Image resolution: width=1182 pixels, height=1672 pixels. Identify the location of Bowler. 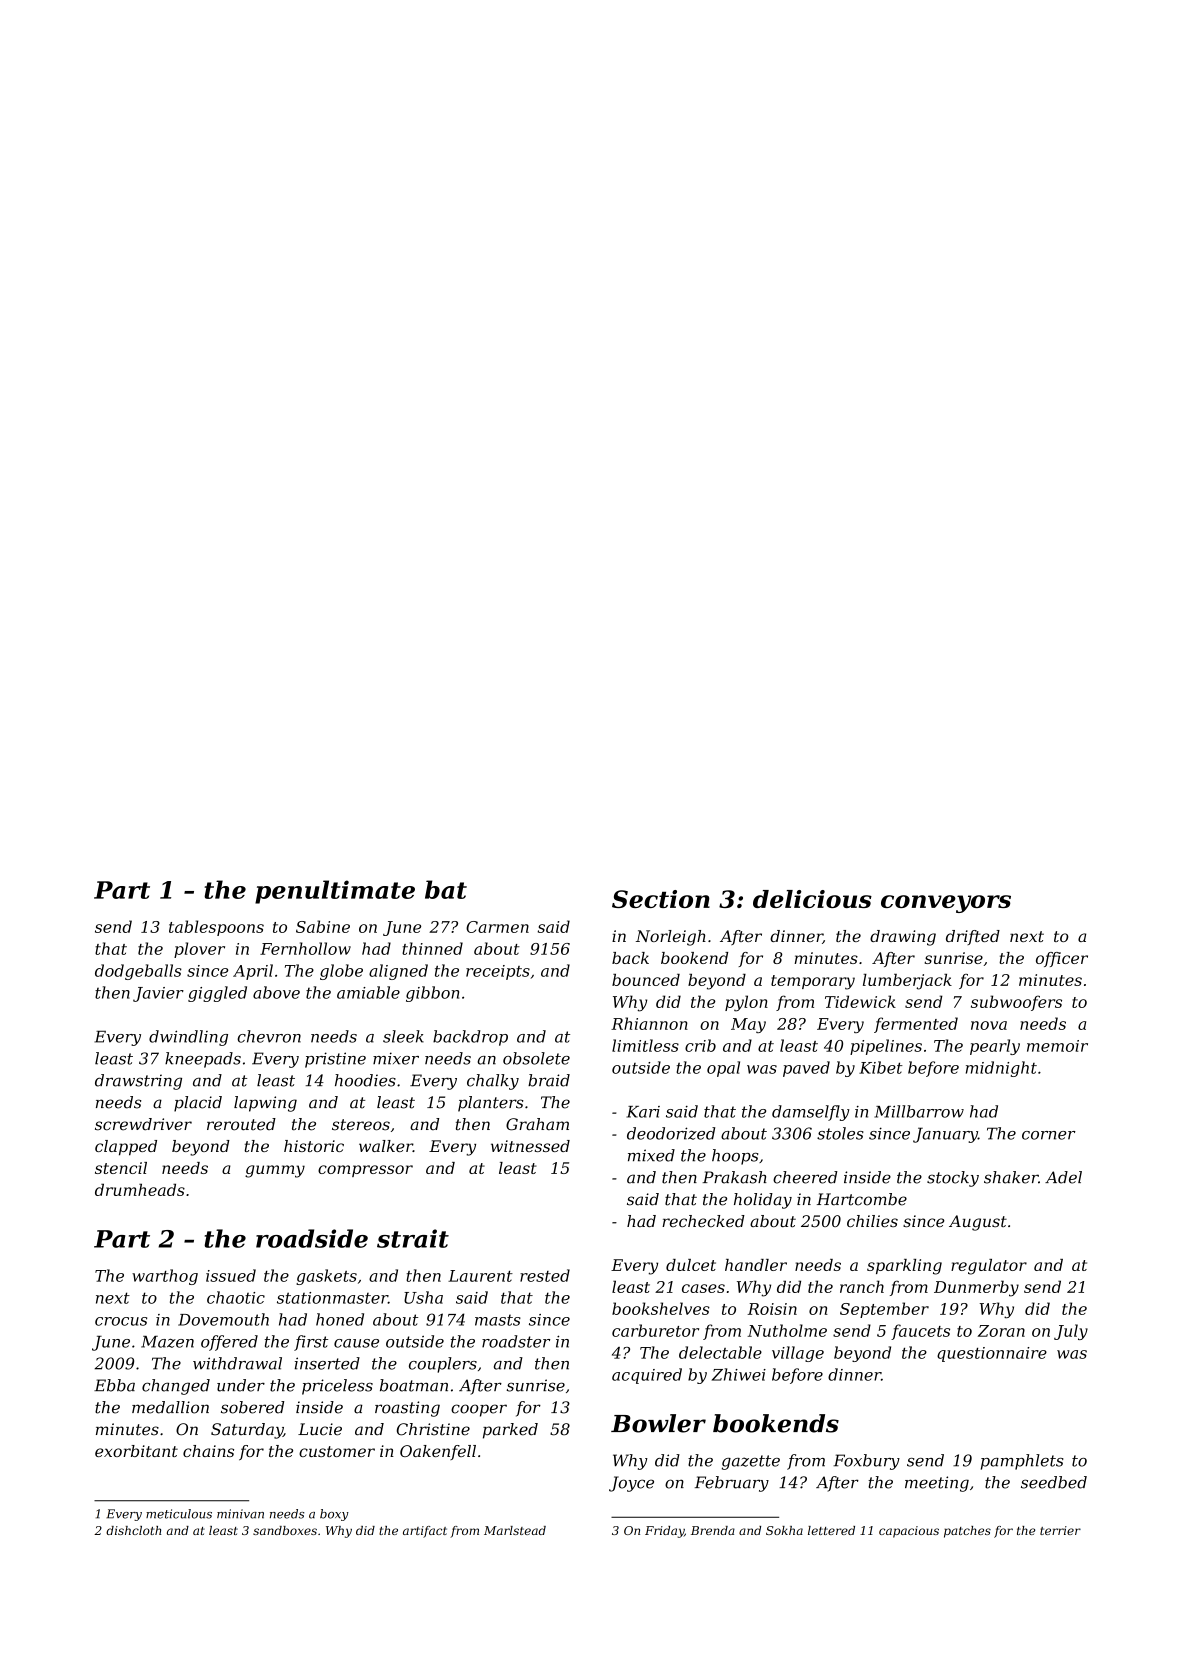
(658, 1423).
